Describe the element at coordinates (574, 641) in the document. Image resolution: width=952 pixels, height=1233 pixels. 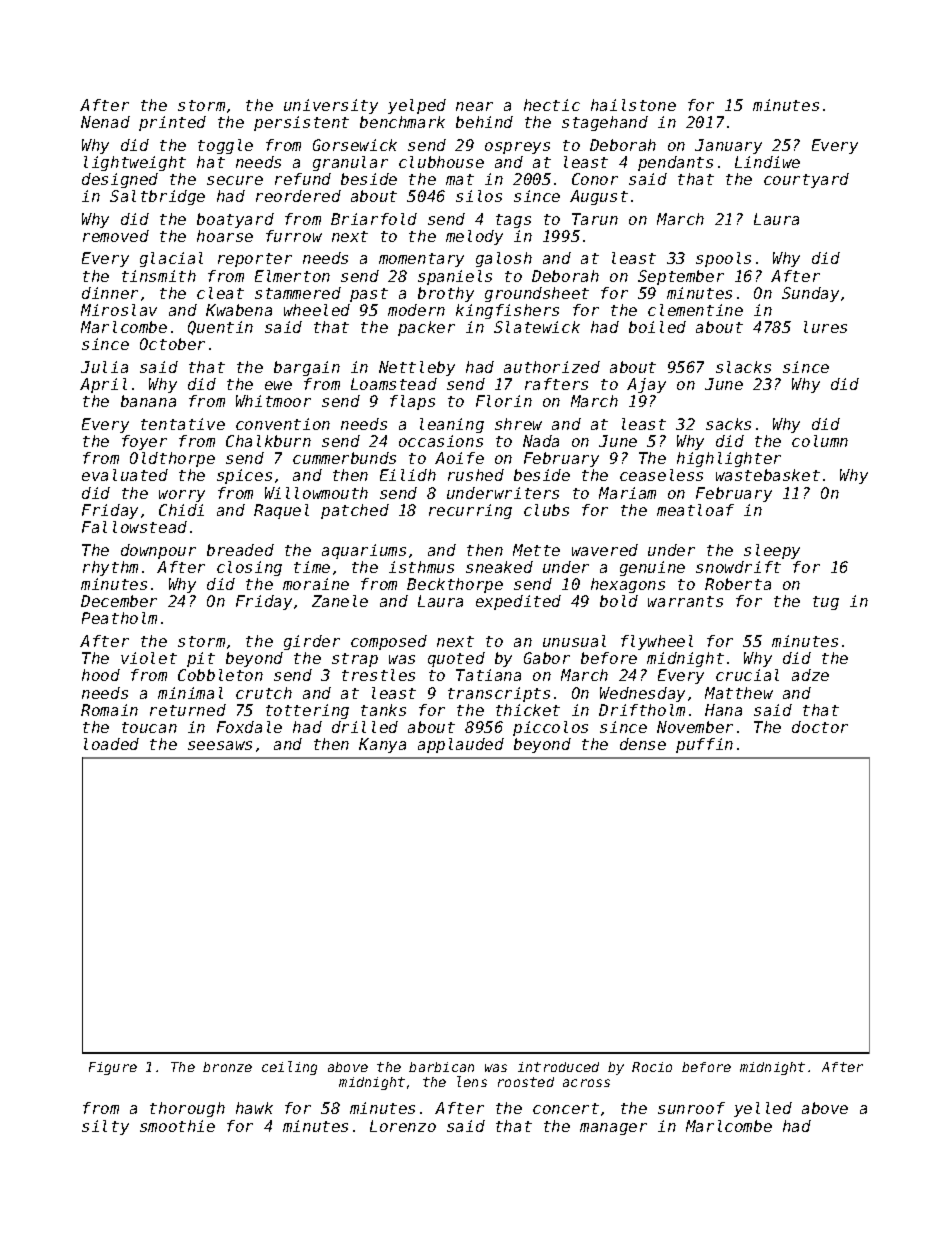
I see `unusual` at that location.
